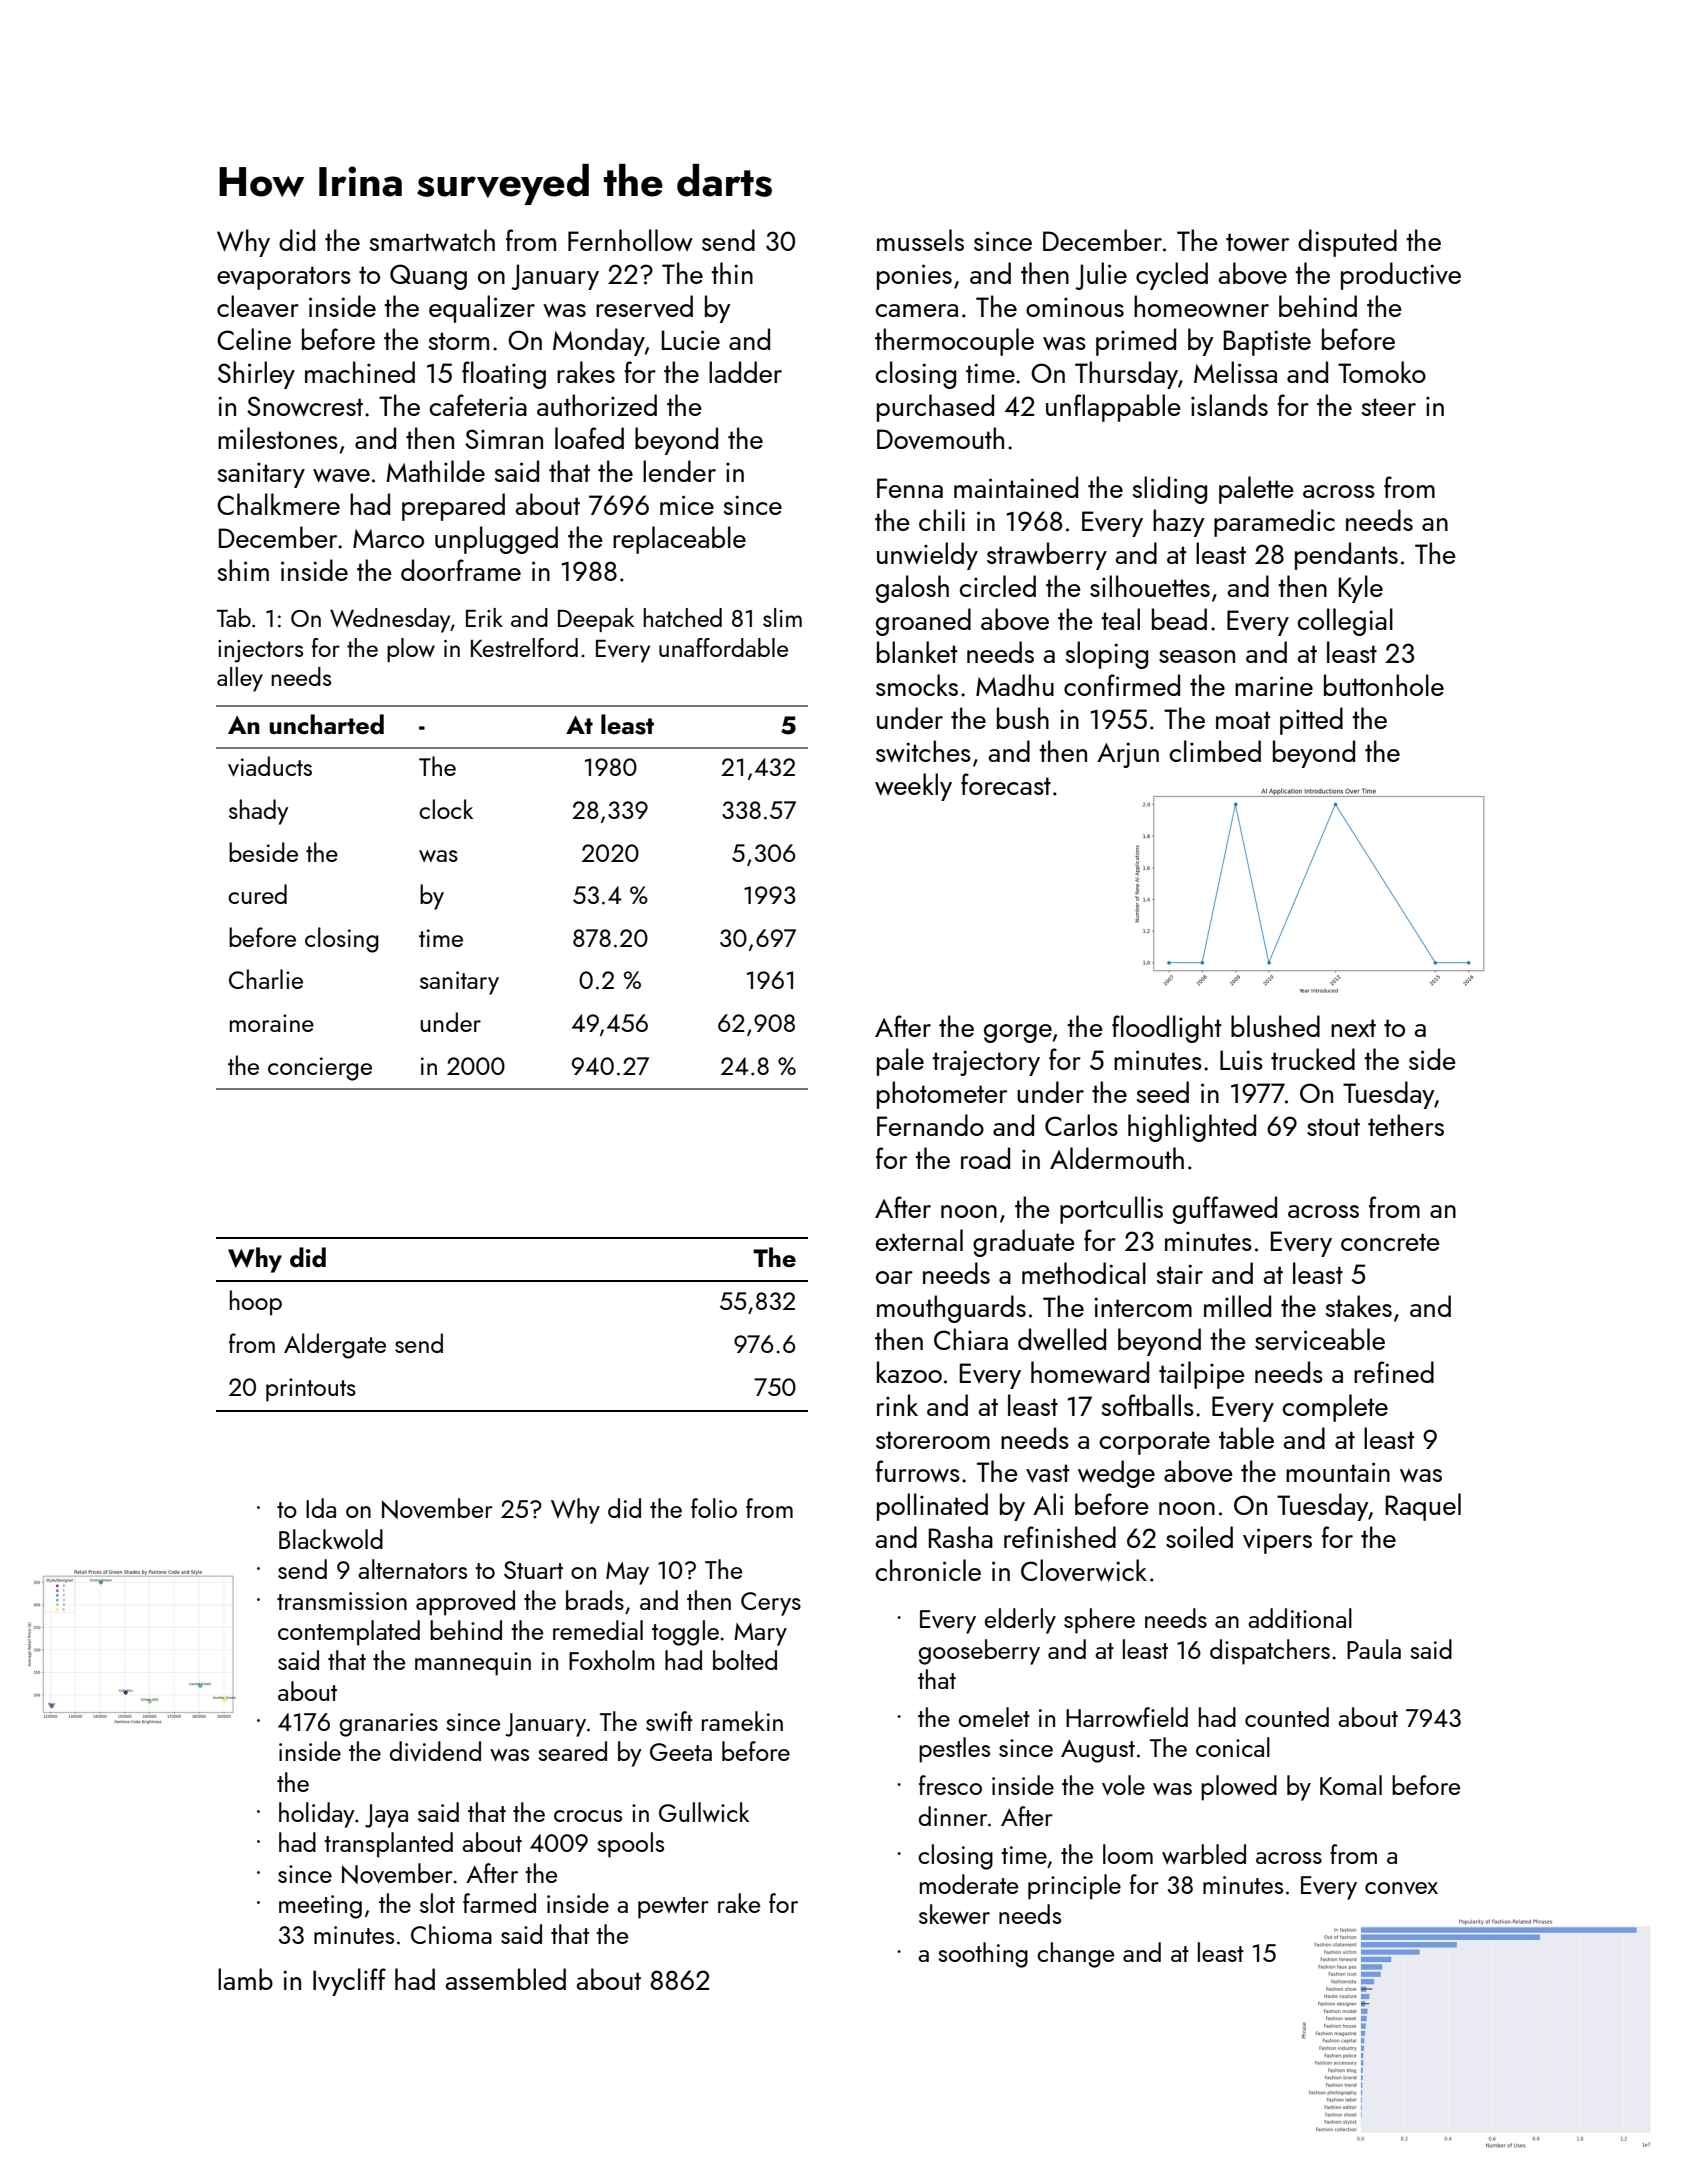 This screenshot has height=2178, width=1683. I want to click on Ivycliff, so click(349, 1982).
